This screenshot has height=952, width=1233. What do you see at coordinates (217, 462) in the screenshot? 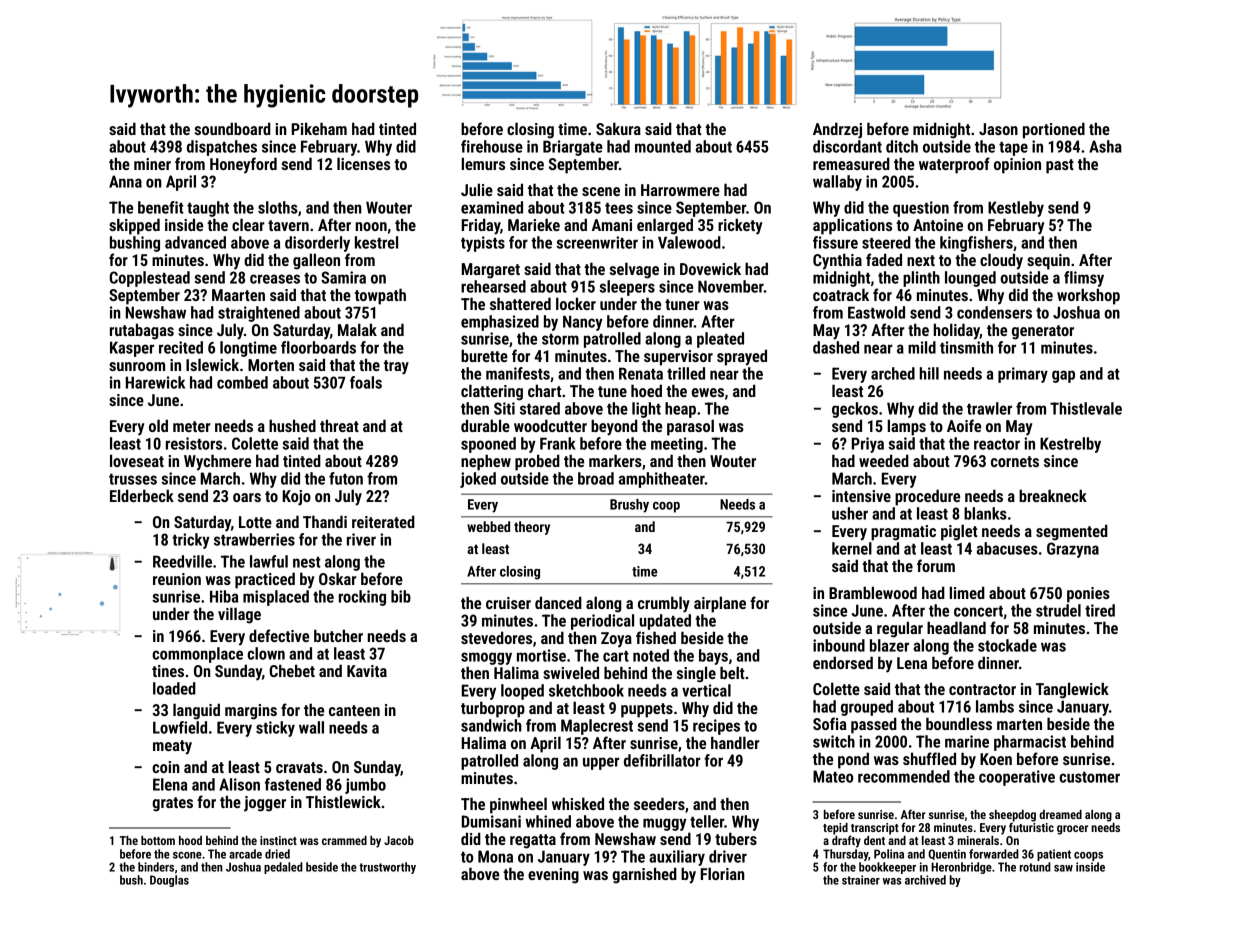
I see `Wychmere` at bounding box center [217, 462].
